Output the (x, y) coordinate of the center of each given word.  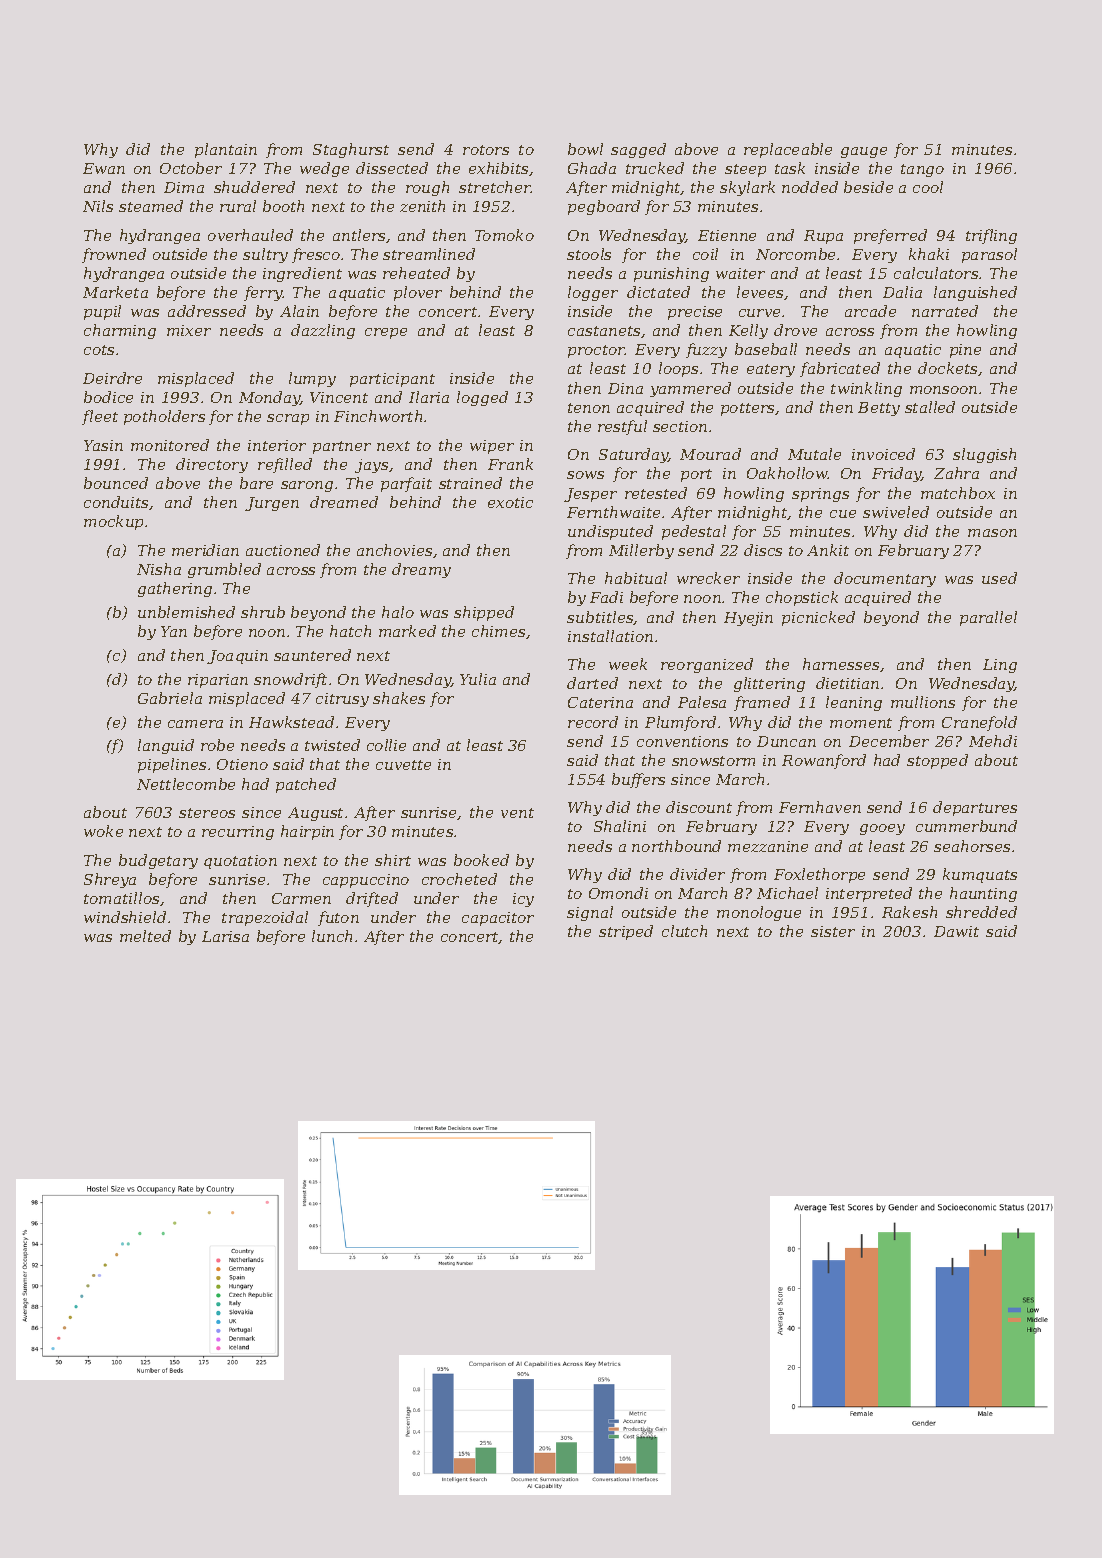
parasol (989, 255)
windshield (125, 917)
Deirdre (112, 378)
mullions (923, 702)
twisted (332, 745)
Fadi (606, 597)
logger (593, 293)
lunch (332, 936)
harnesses (841, 664)
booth (283, 206)
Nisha (159, 569)
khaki (929, 254)
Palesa (702, 702)
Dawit (956, 931)
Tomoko (504, 235)
